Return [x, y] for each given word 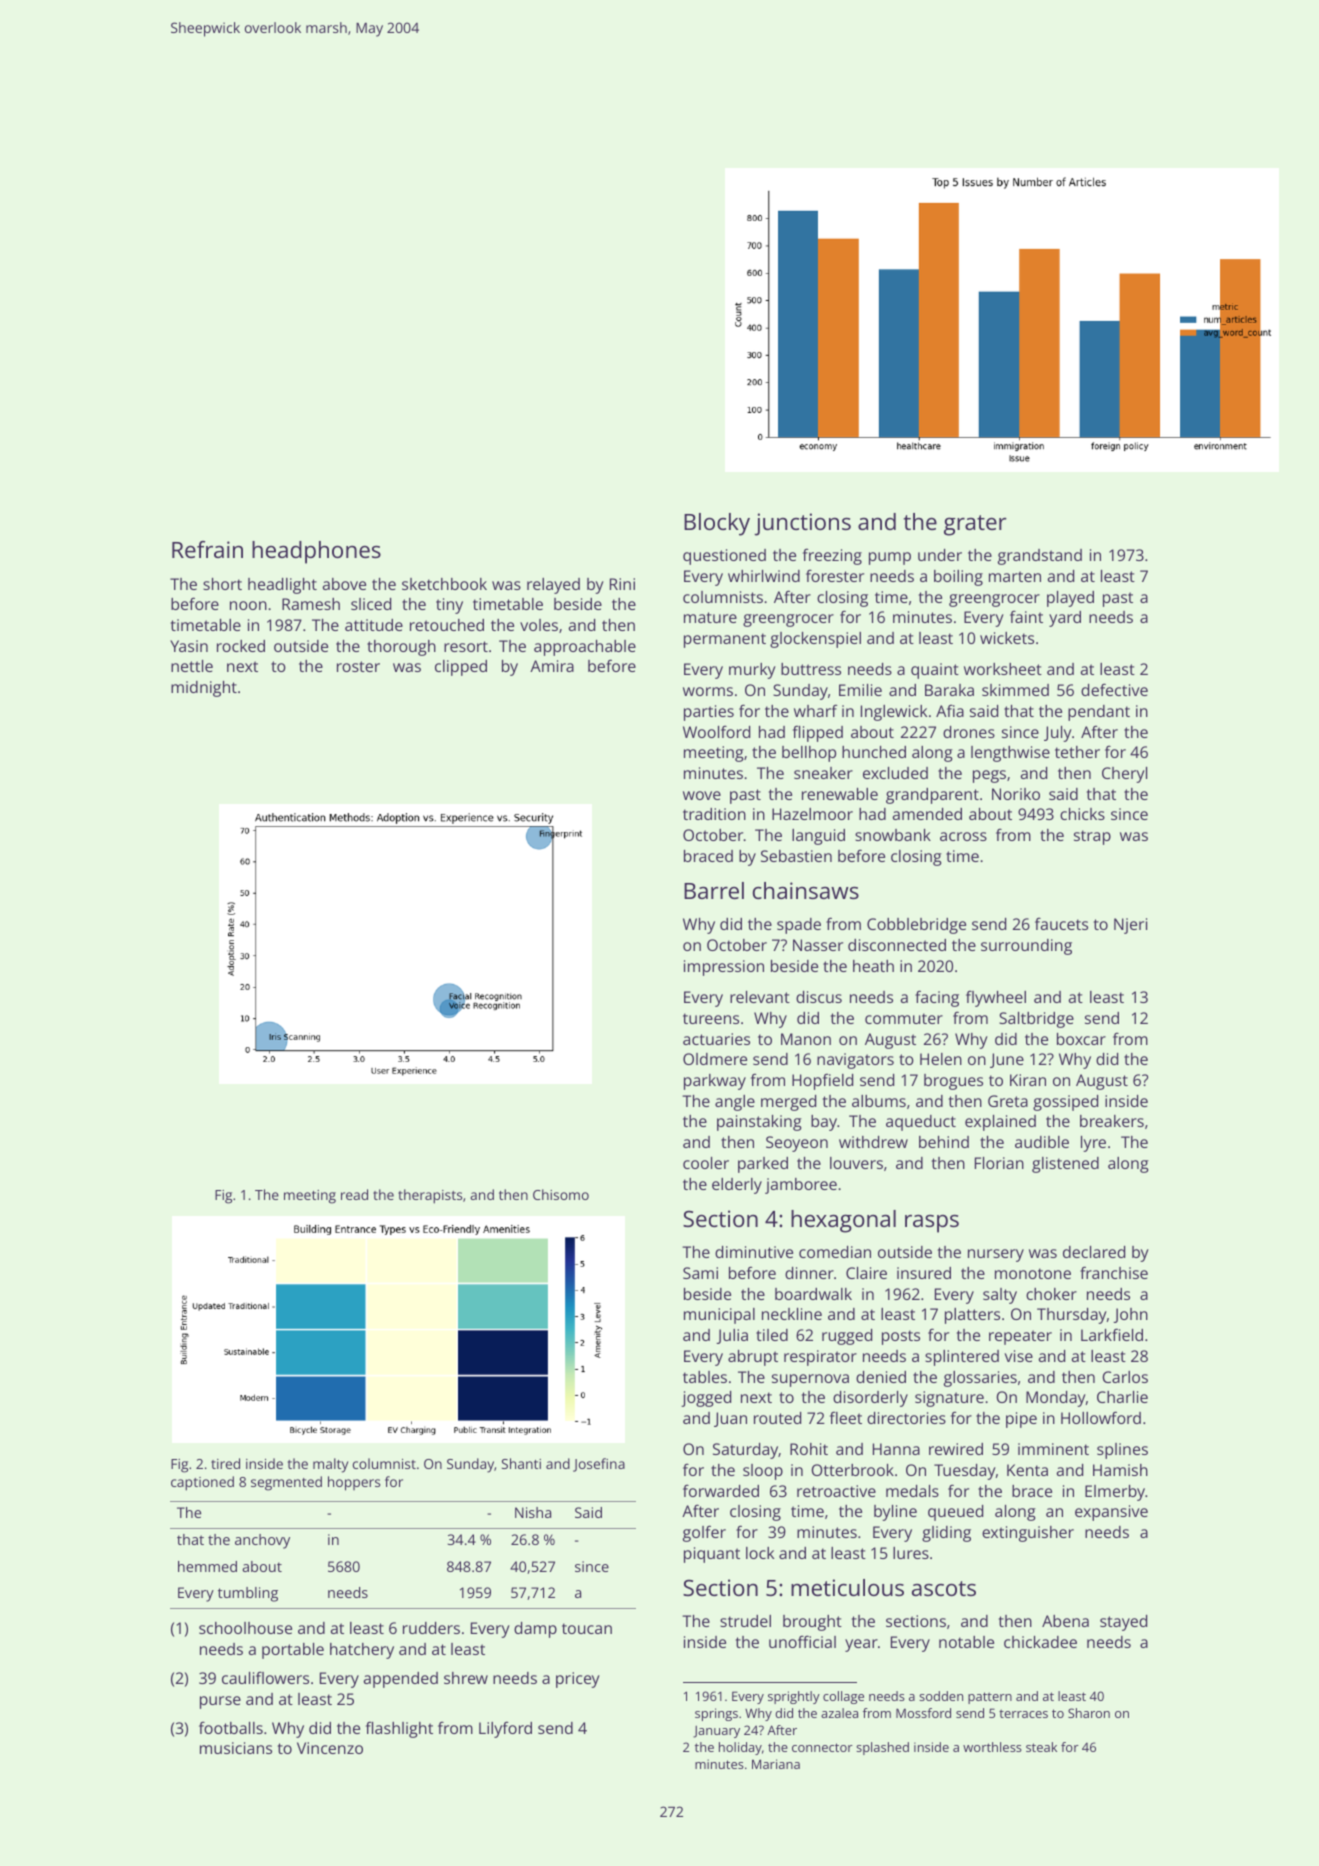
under [940, 555]
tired [225, 1463]
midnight [204, 689]
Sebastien [796, 856]
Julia [732, 1336]
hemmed [207, 1566]
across [963, 836]
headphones [316, 552]
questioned [724, 557]
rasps [932, 1224]
